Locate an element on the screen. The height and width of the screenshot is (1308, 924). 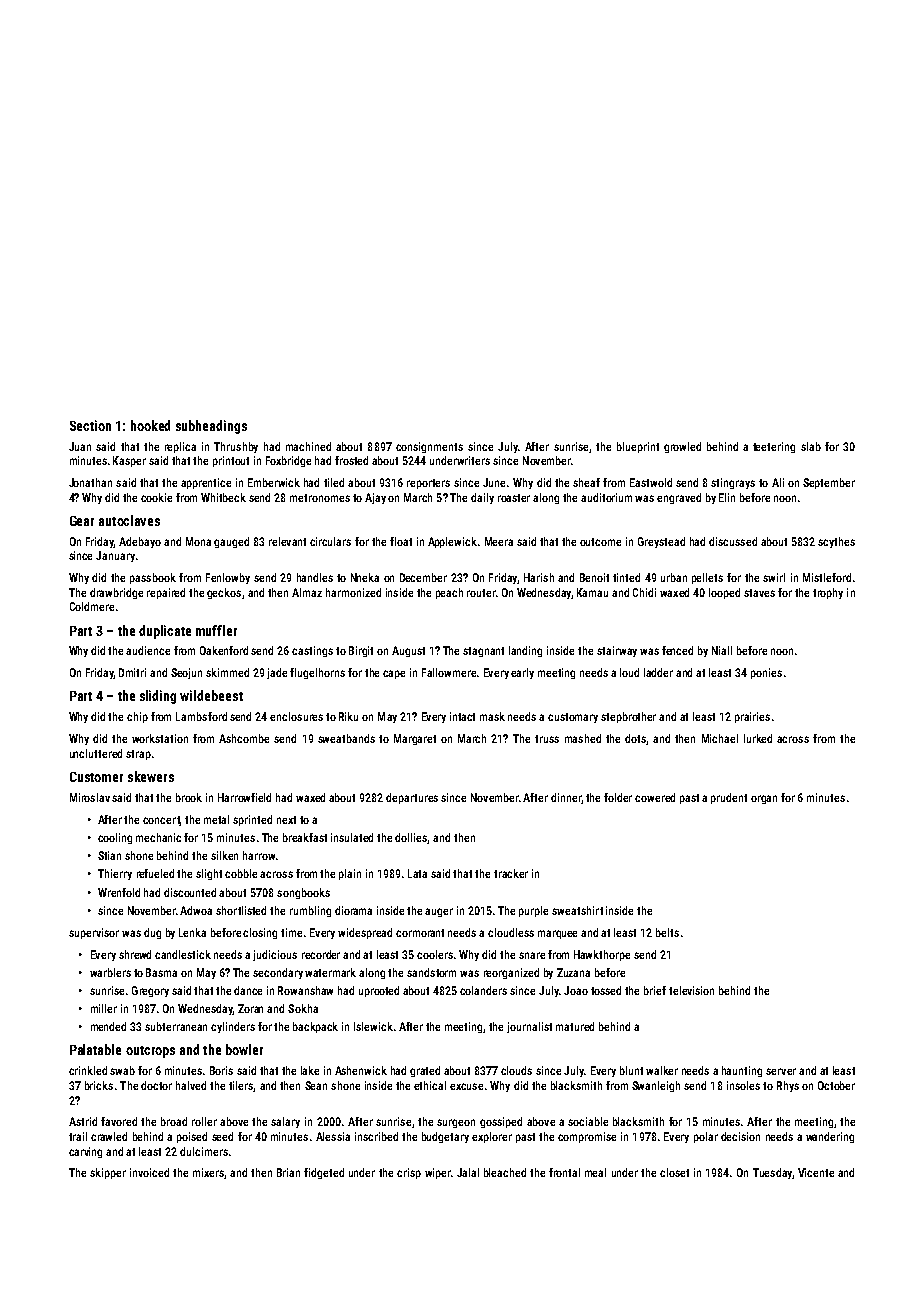
outcome is located at coordinates (600, 542).
